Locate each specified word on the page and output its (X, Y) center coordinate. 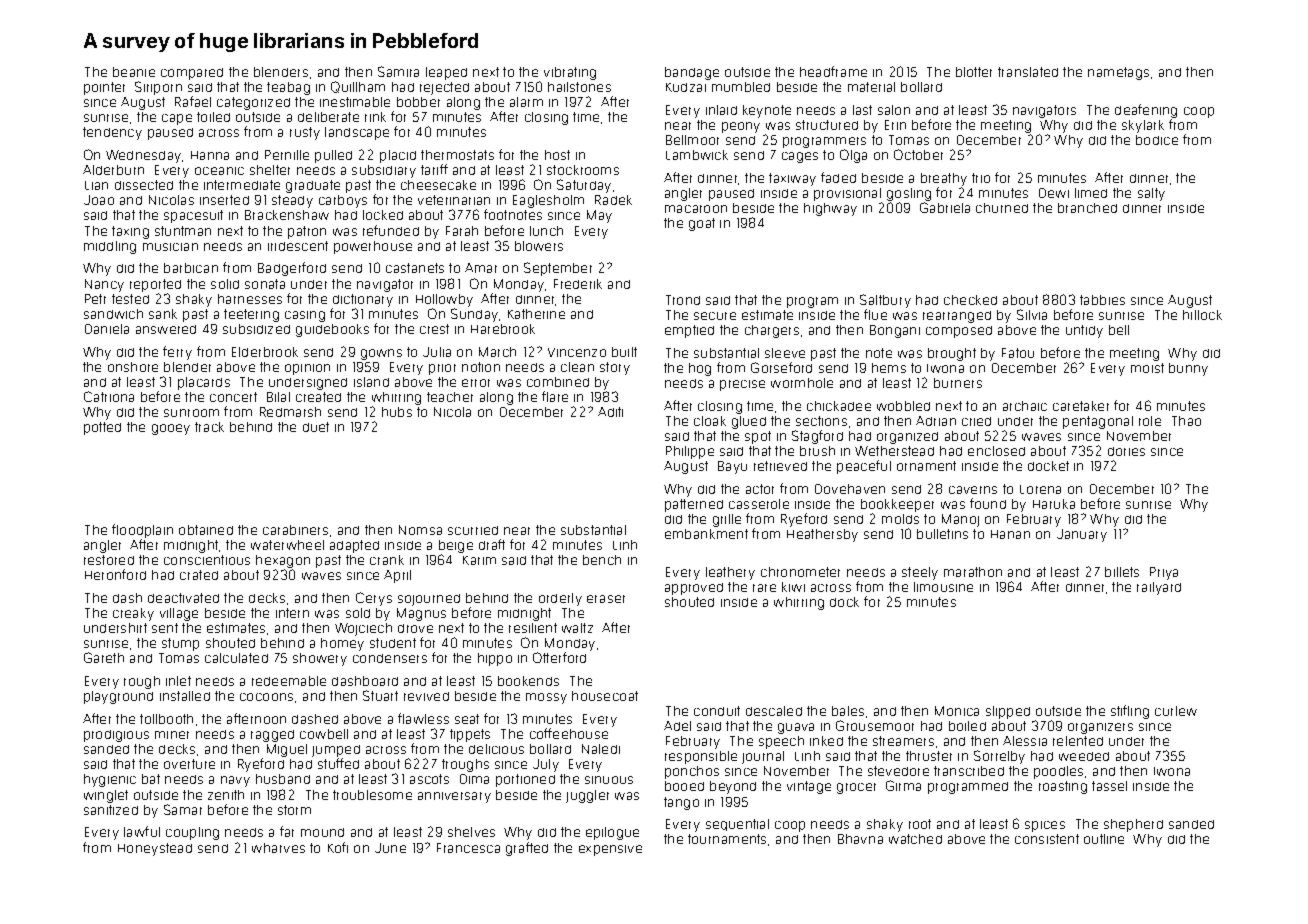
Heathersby (822, 535)
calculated (236, 658)
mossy (546, 698)
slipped (1008, 712)
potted (102, 428)
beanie (134, 72)
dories (1126, 451)
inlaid (721, 110)
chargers (772, 331)
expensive (610, 850)
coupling (192, 833)
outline (1104, 839)
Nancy (104, 285)
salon (894, 110)
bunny (1188, 369)
